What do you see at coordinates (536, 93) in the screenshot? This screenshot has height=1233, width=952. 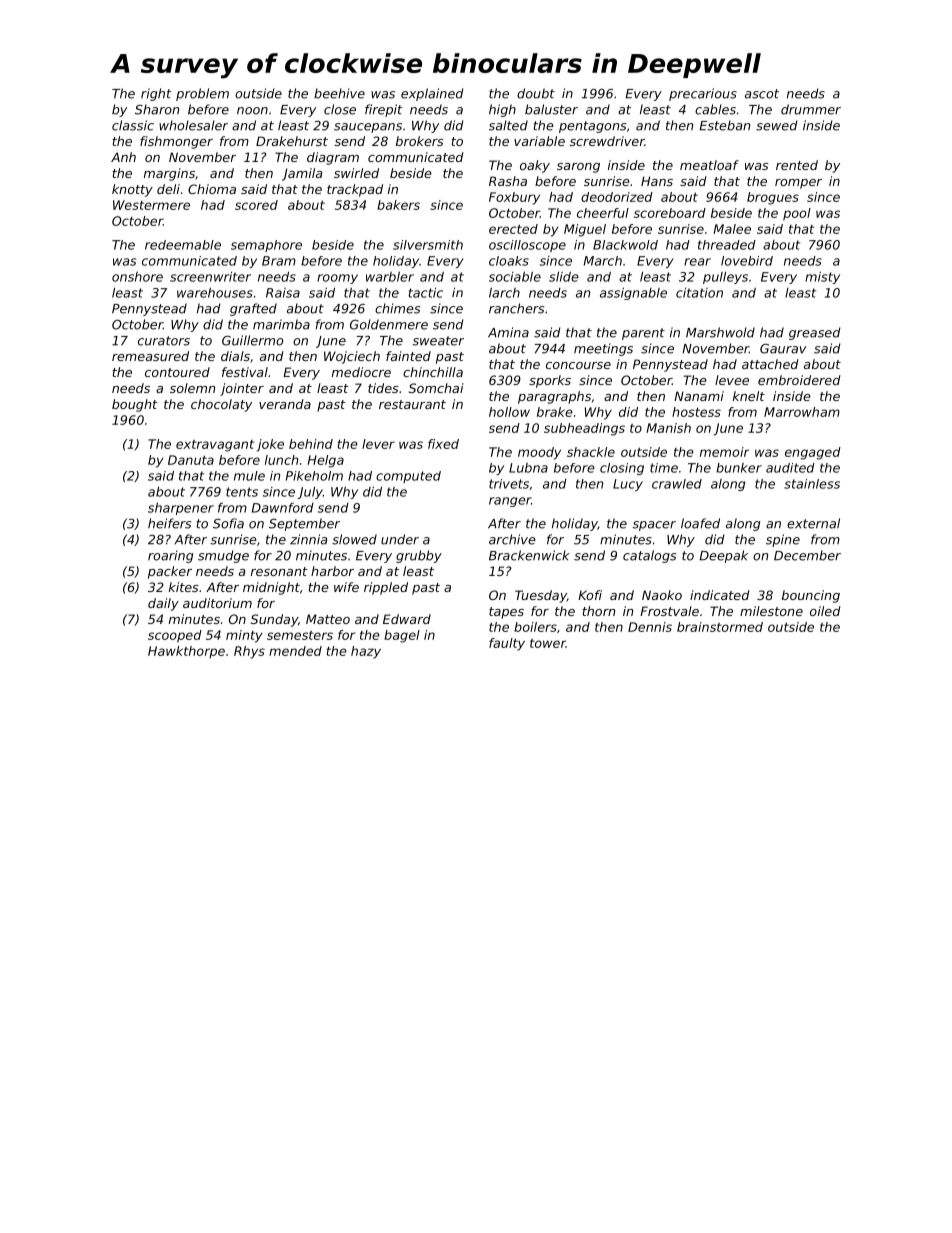 I see `doubt` at bounding box center [536, 93].
